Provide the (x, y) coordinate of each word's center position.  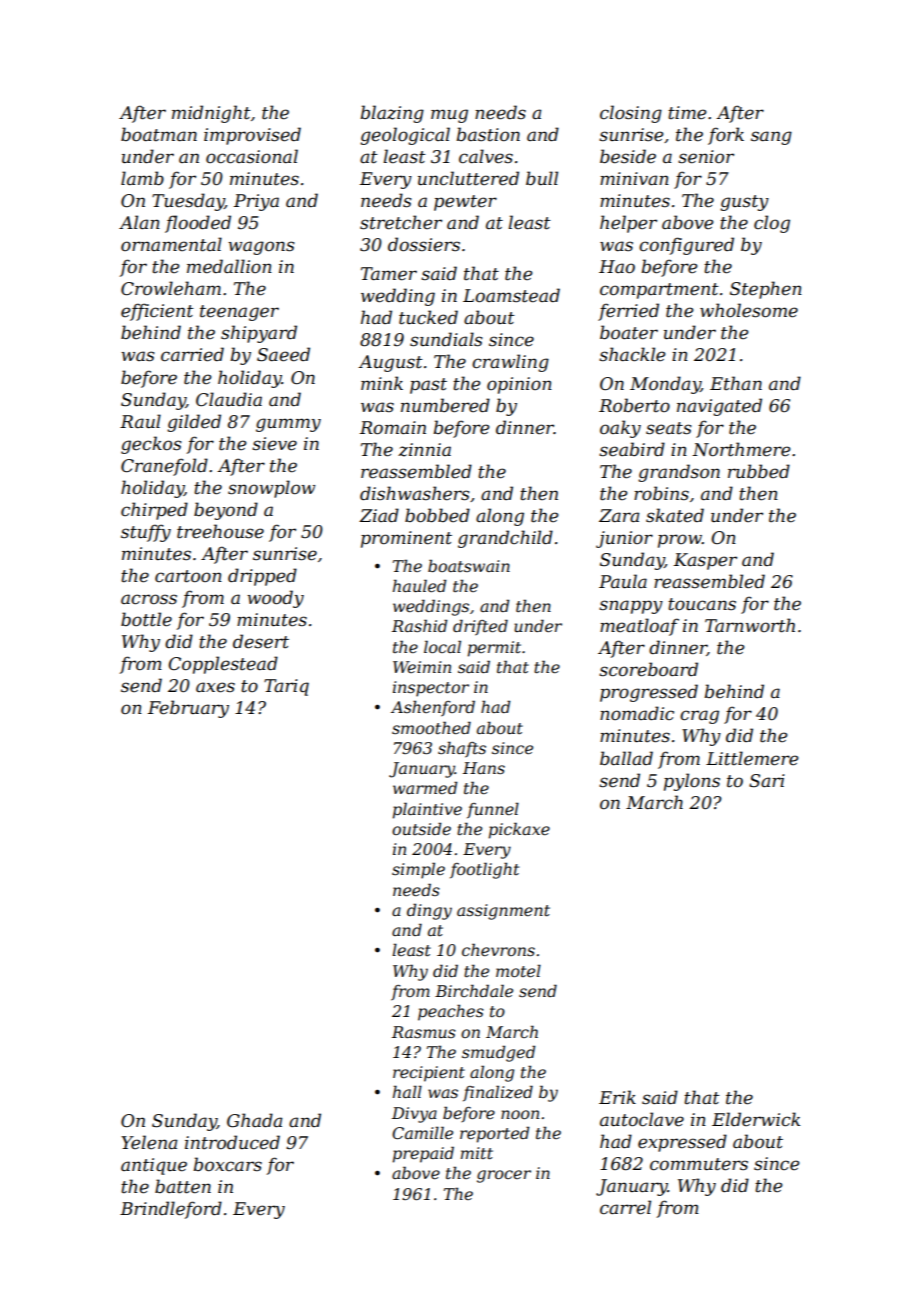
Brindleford (171, 1210)
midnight (211, 114)
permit (494, 649)
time (687, 112)
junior (624, 539)
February (188, 709)
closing (631, 114)
